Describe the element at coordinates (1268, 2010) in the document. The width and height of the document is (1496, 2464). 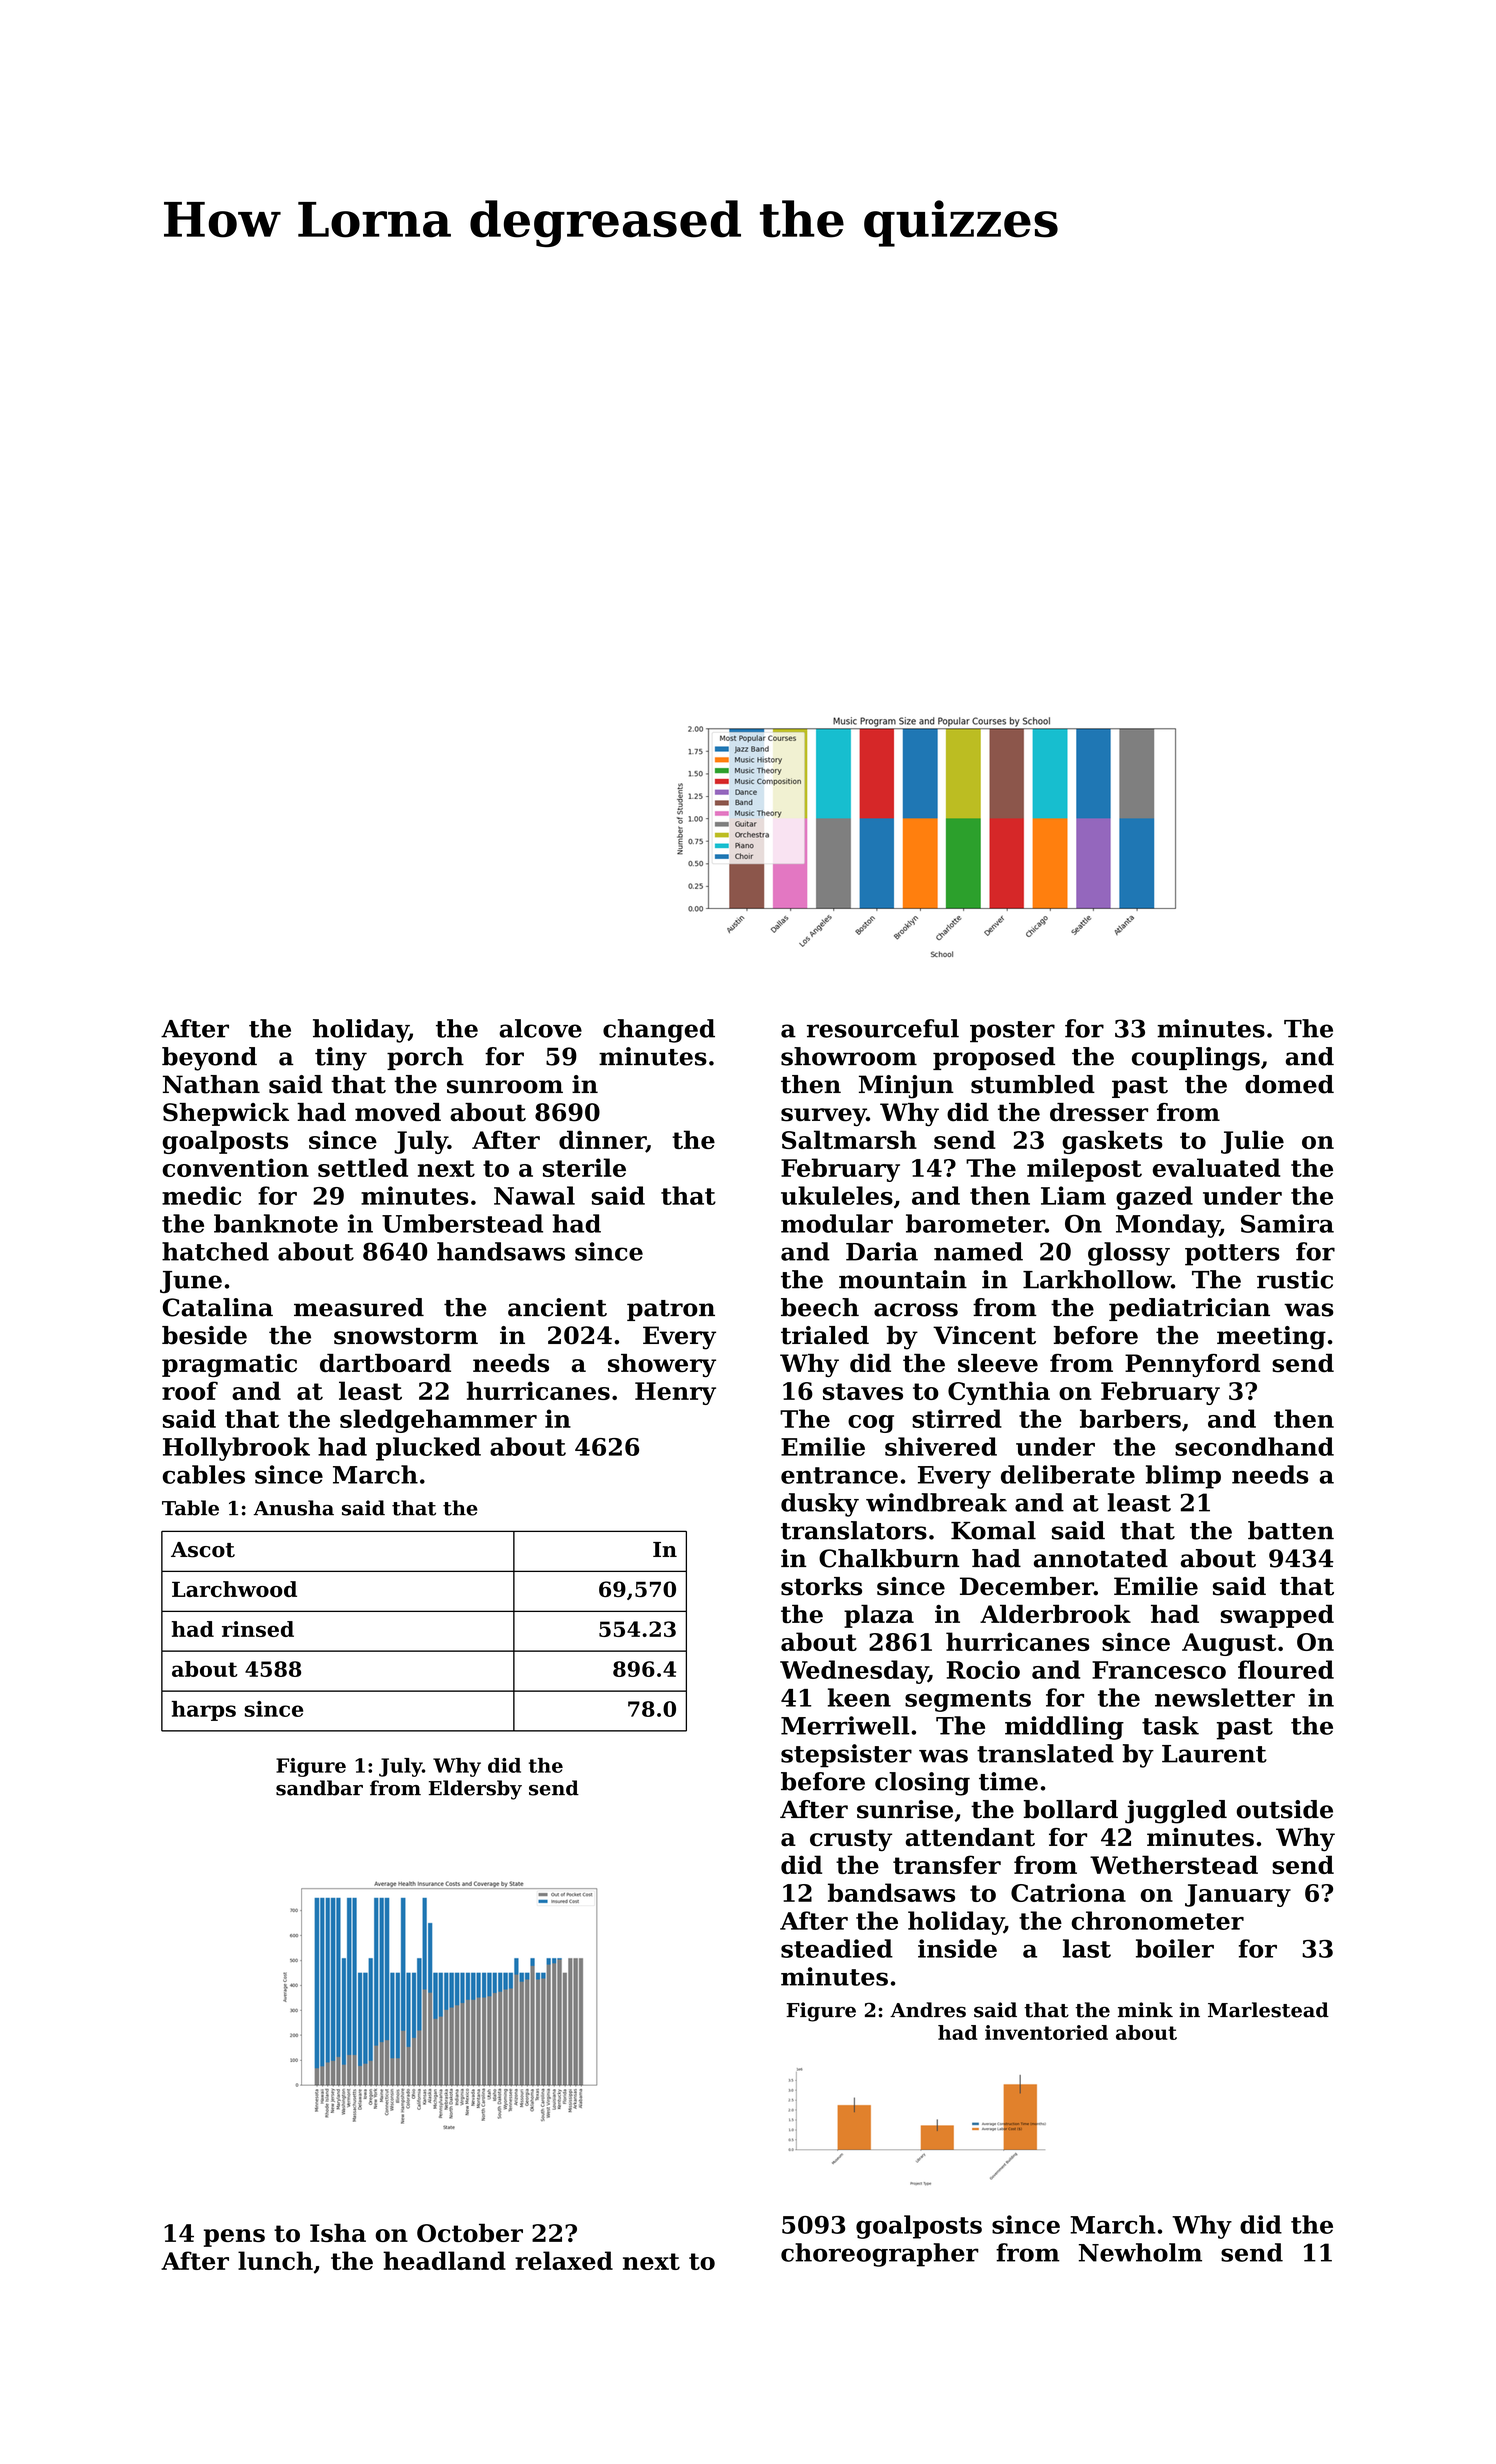
I see `Marlestead` at that location.
